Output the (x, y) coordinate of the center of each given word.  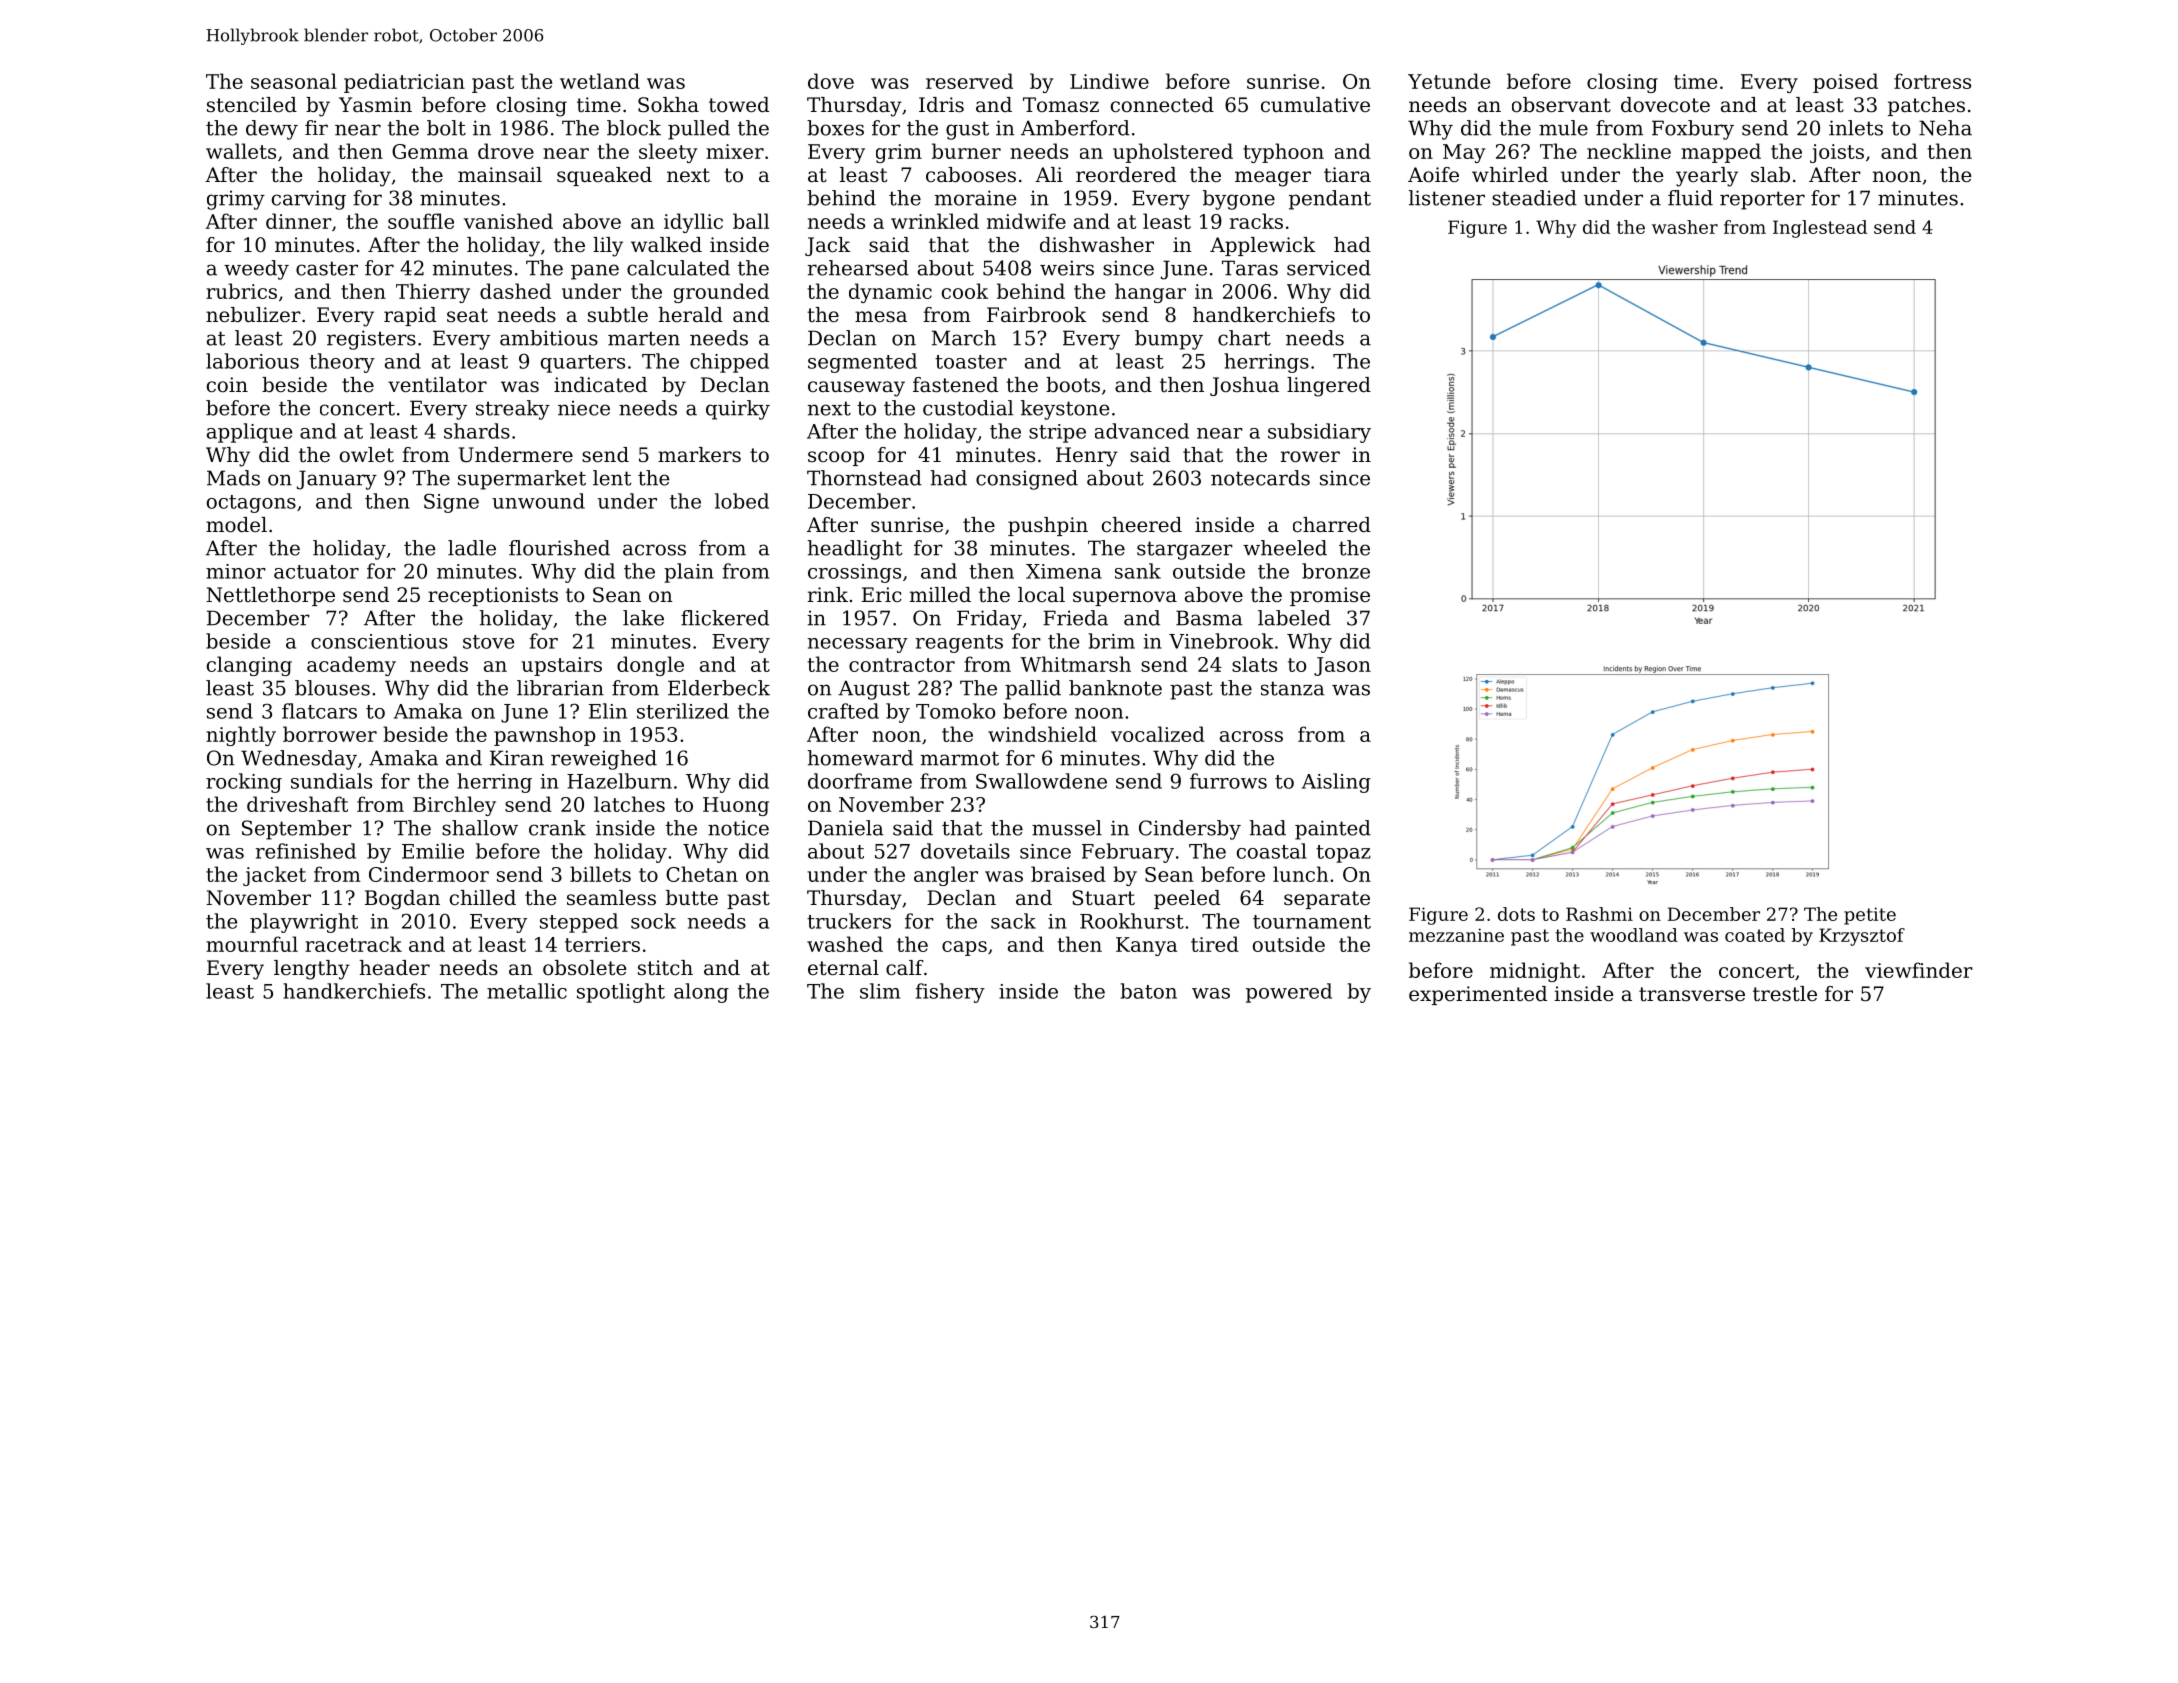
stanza (1293, 688)
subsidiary (1319, 433)
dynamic (890, 293)
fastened (955, 385)
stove (488, 642)
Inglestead (1820, 229)
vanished (508, 221)
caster (327, 268)
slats (1254, 664)
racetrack (353, 944)
